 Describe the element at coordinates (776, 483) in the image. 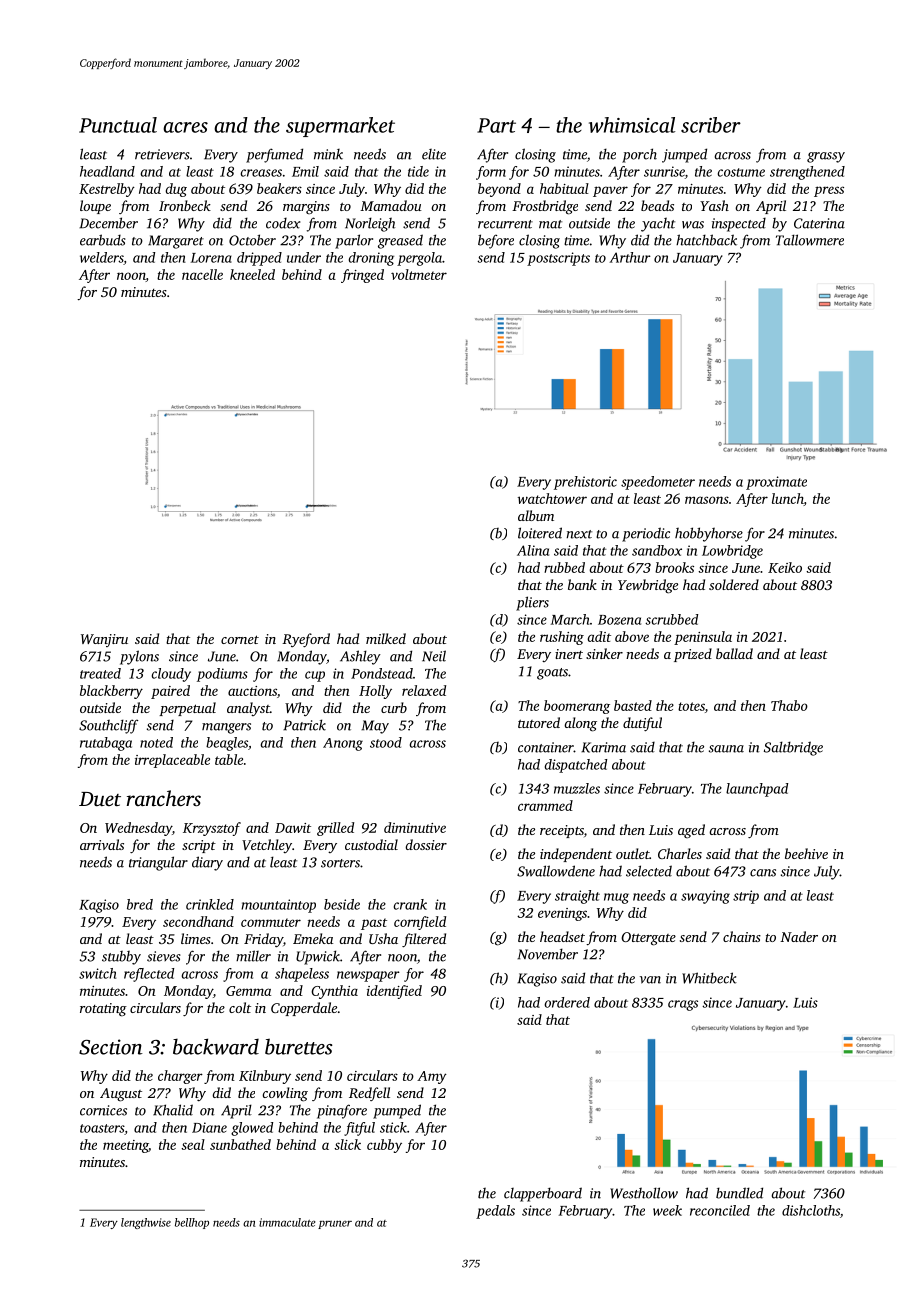

I see `proximate` at that location.
